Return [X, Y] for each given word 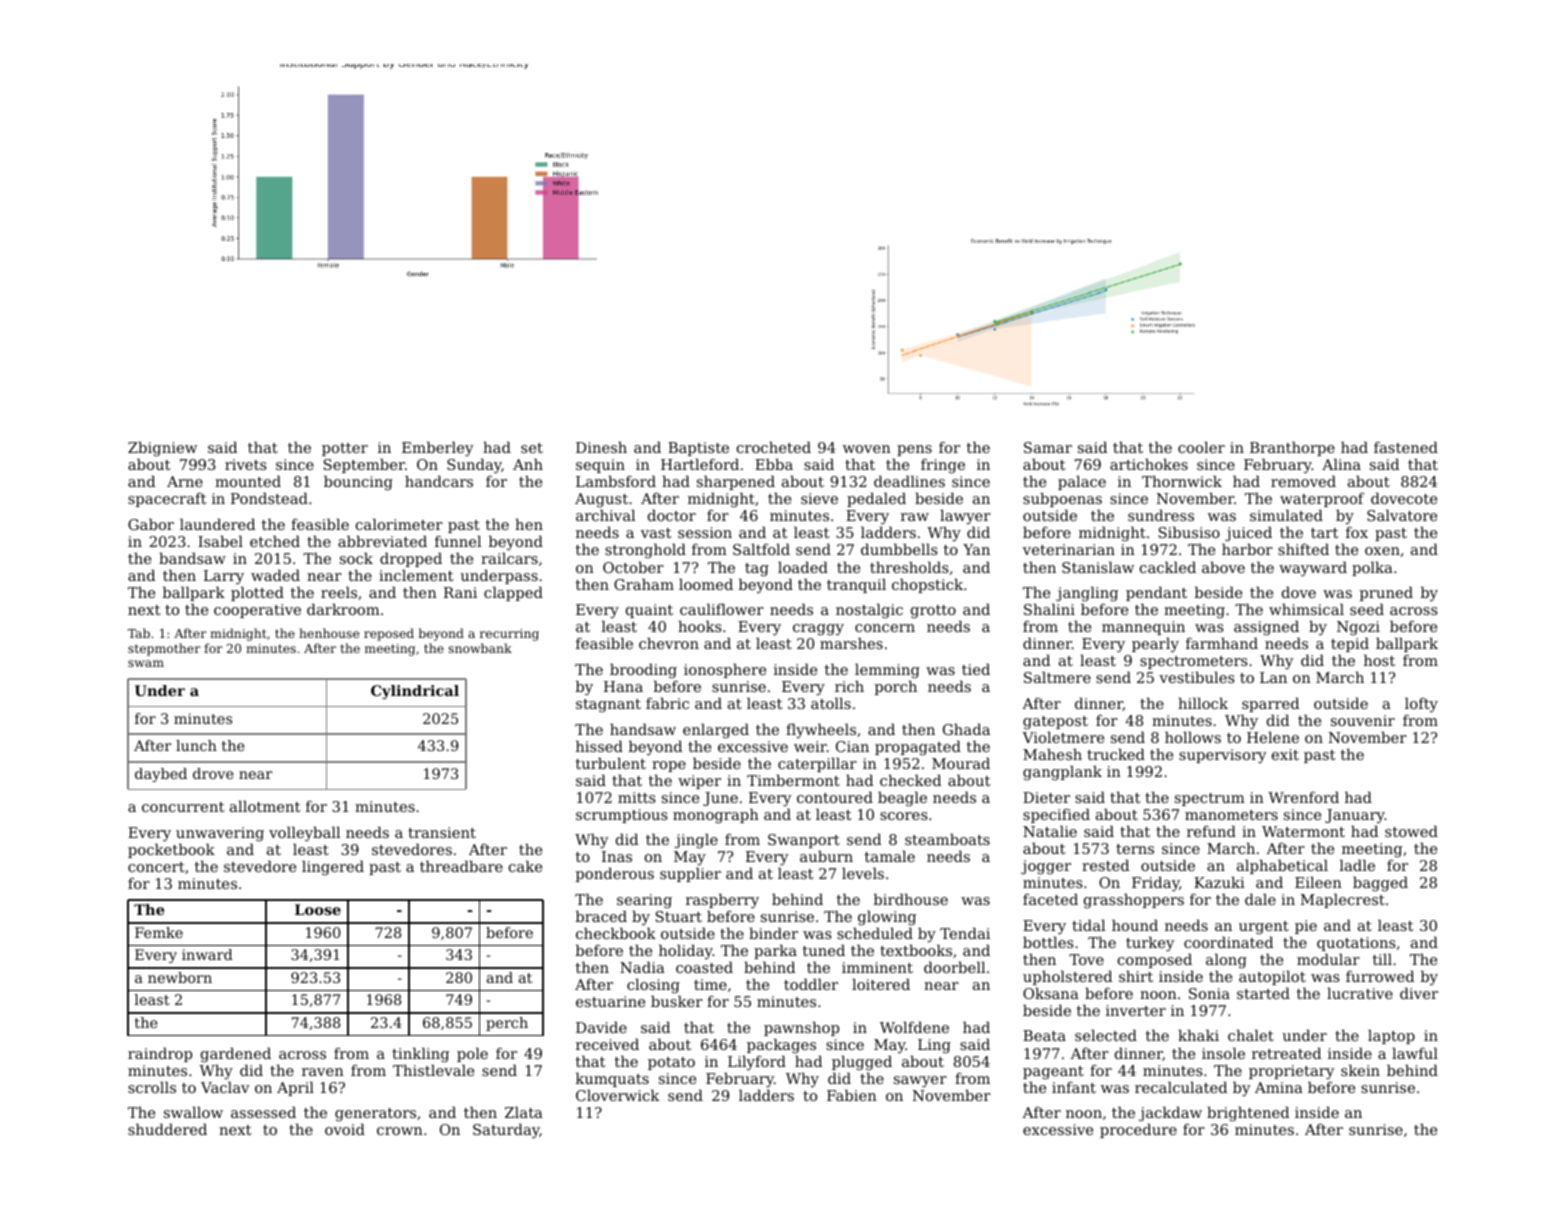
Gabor [151, 524]
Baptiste [698, 449]
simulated [1286, 515]
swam [146, 663]
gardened [236, 1055]
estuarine [610, 1001]
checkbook [616, 933]
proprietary [1291, 1072]
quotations [1356, 944]
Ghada [966, 729]
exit [1285, 754]
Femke [159, 932]
